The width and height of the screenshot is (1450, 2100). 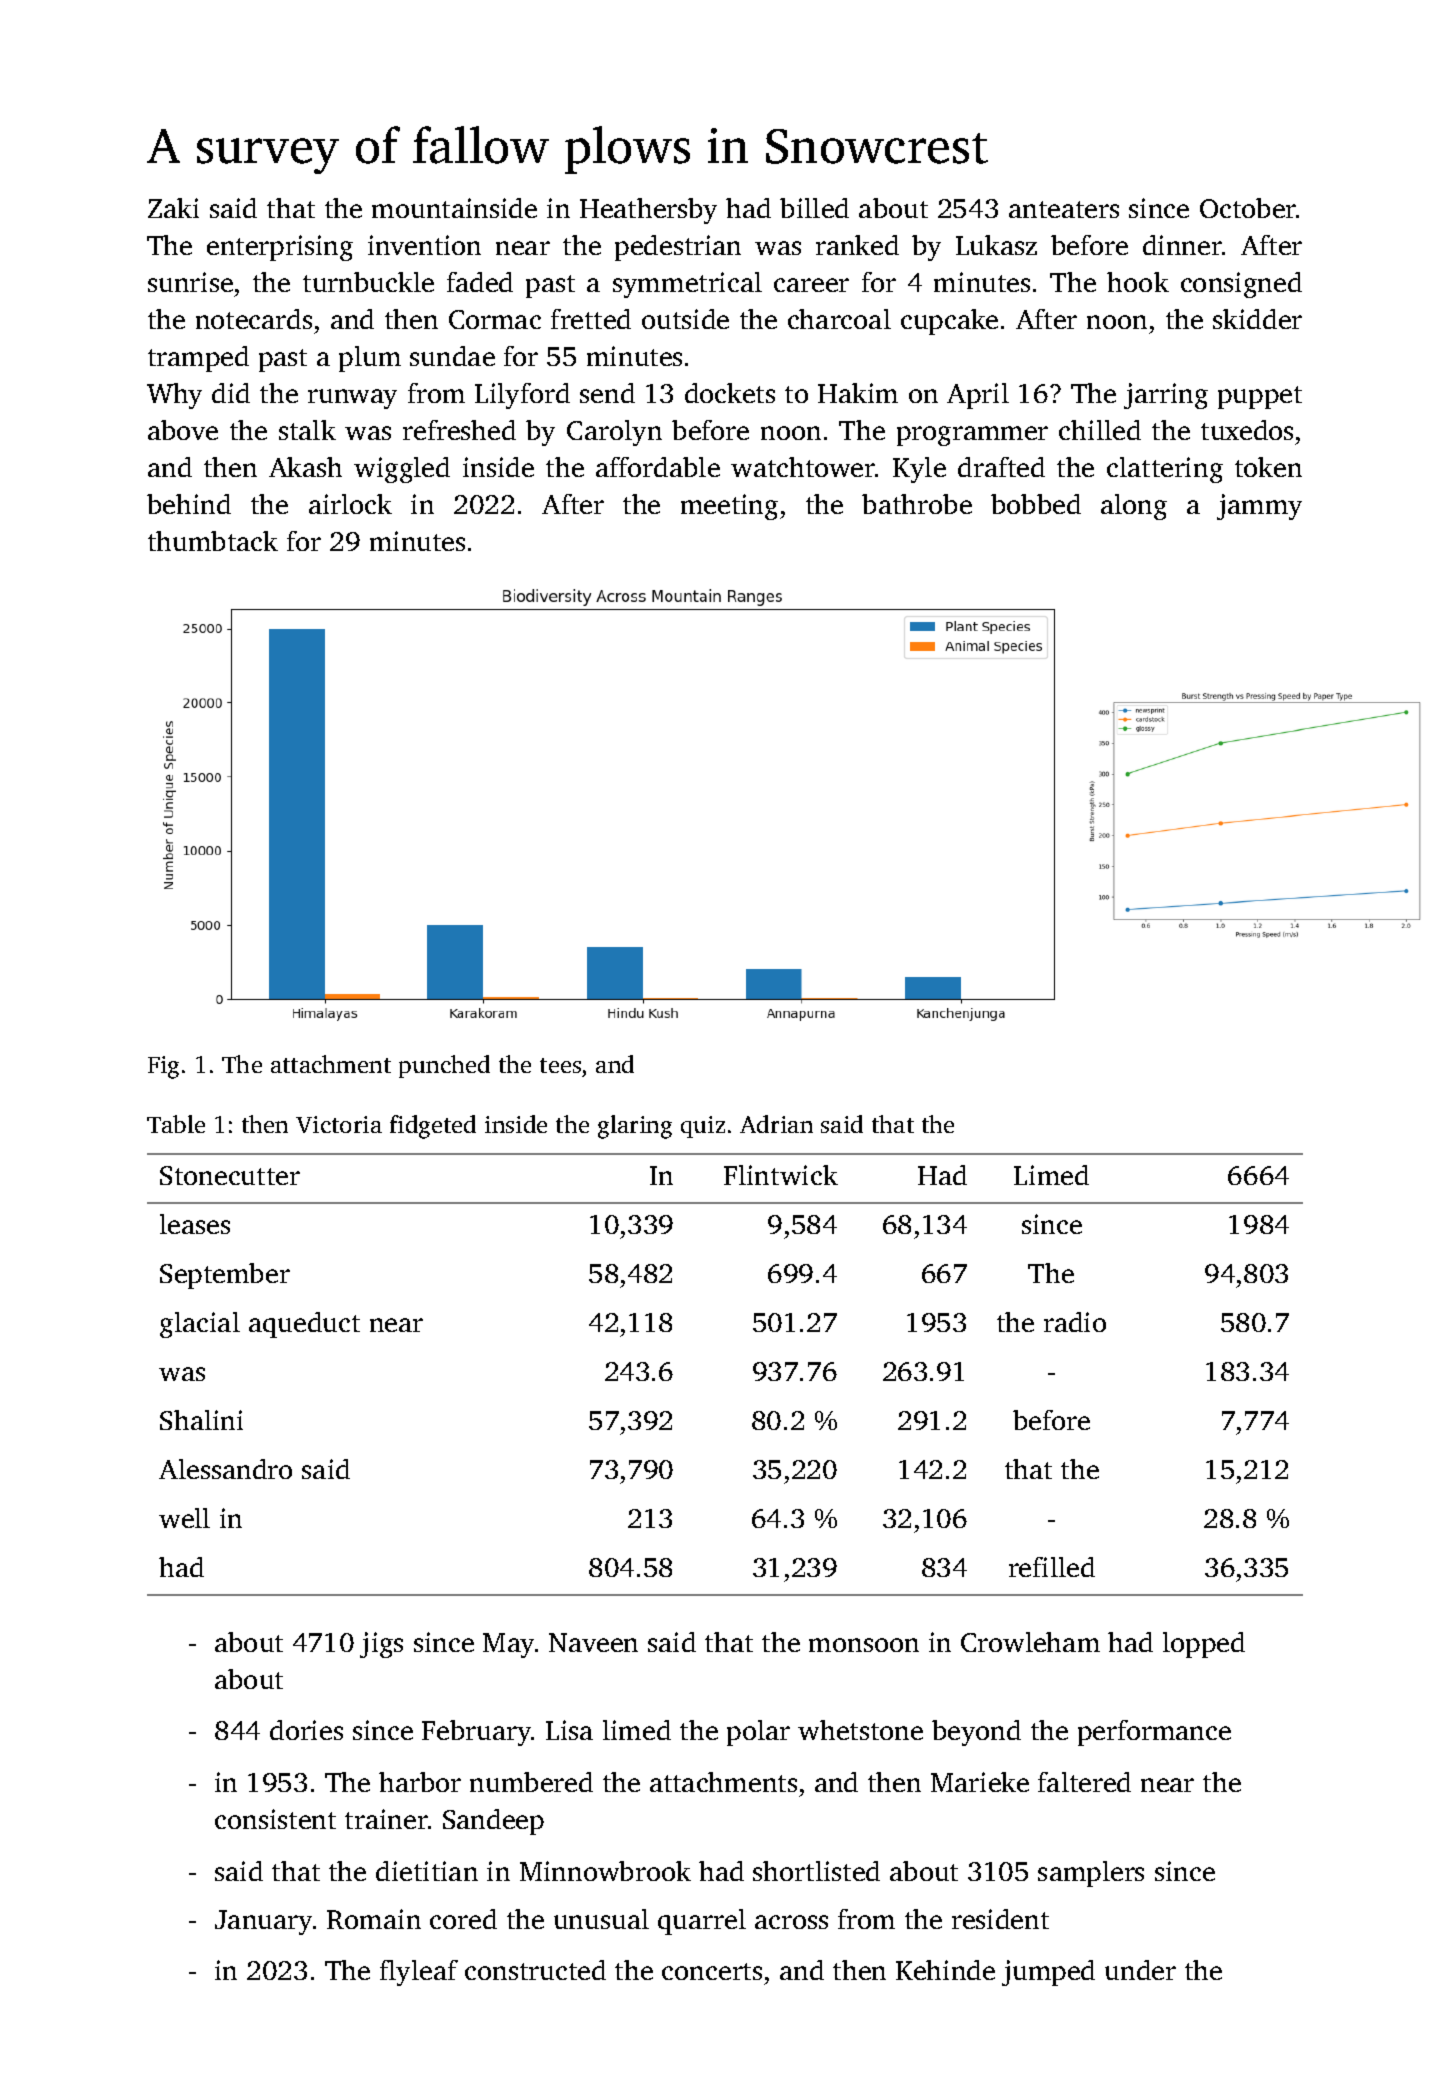 What do you see at coordinates (173, 208) in the screenshot?
I see `Zaki` at bounding box center [173, 208].
